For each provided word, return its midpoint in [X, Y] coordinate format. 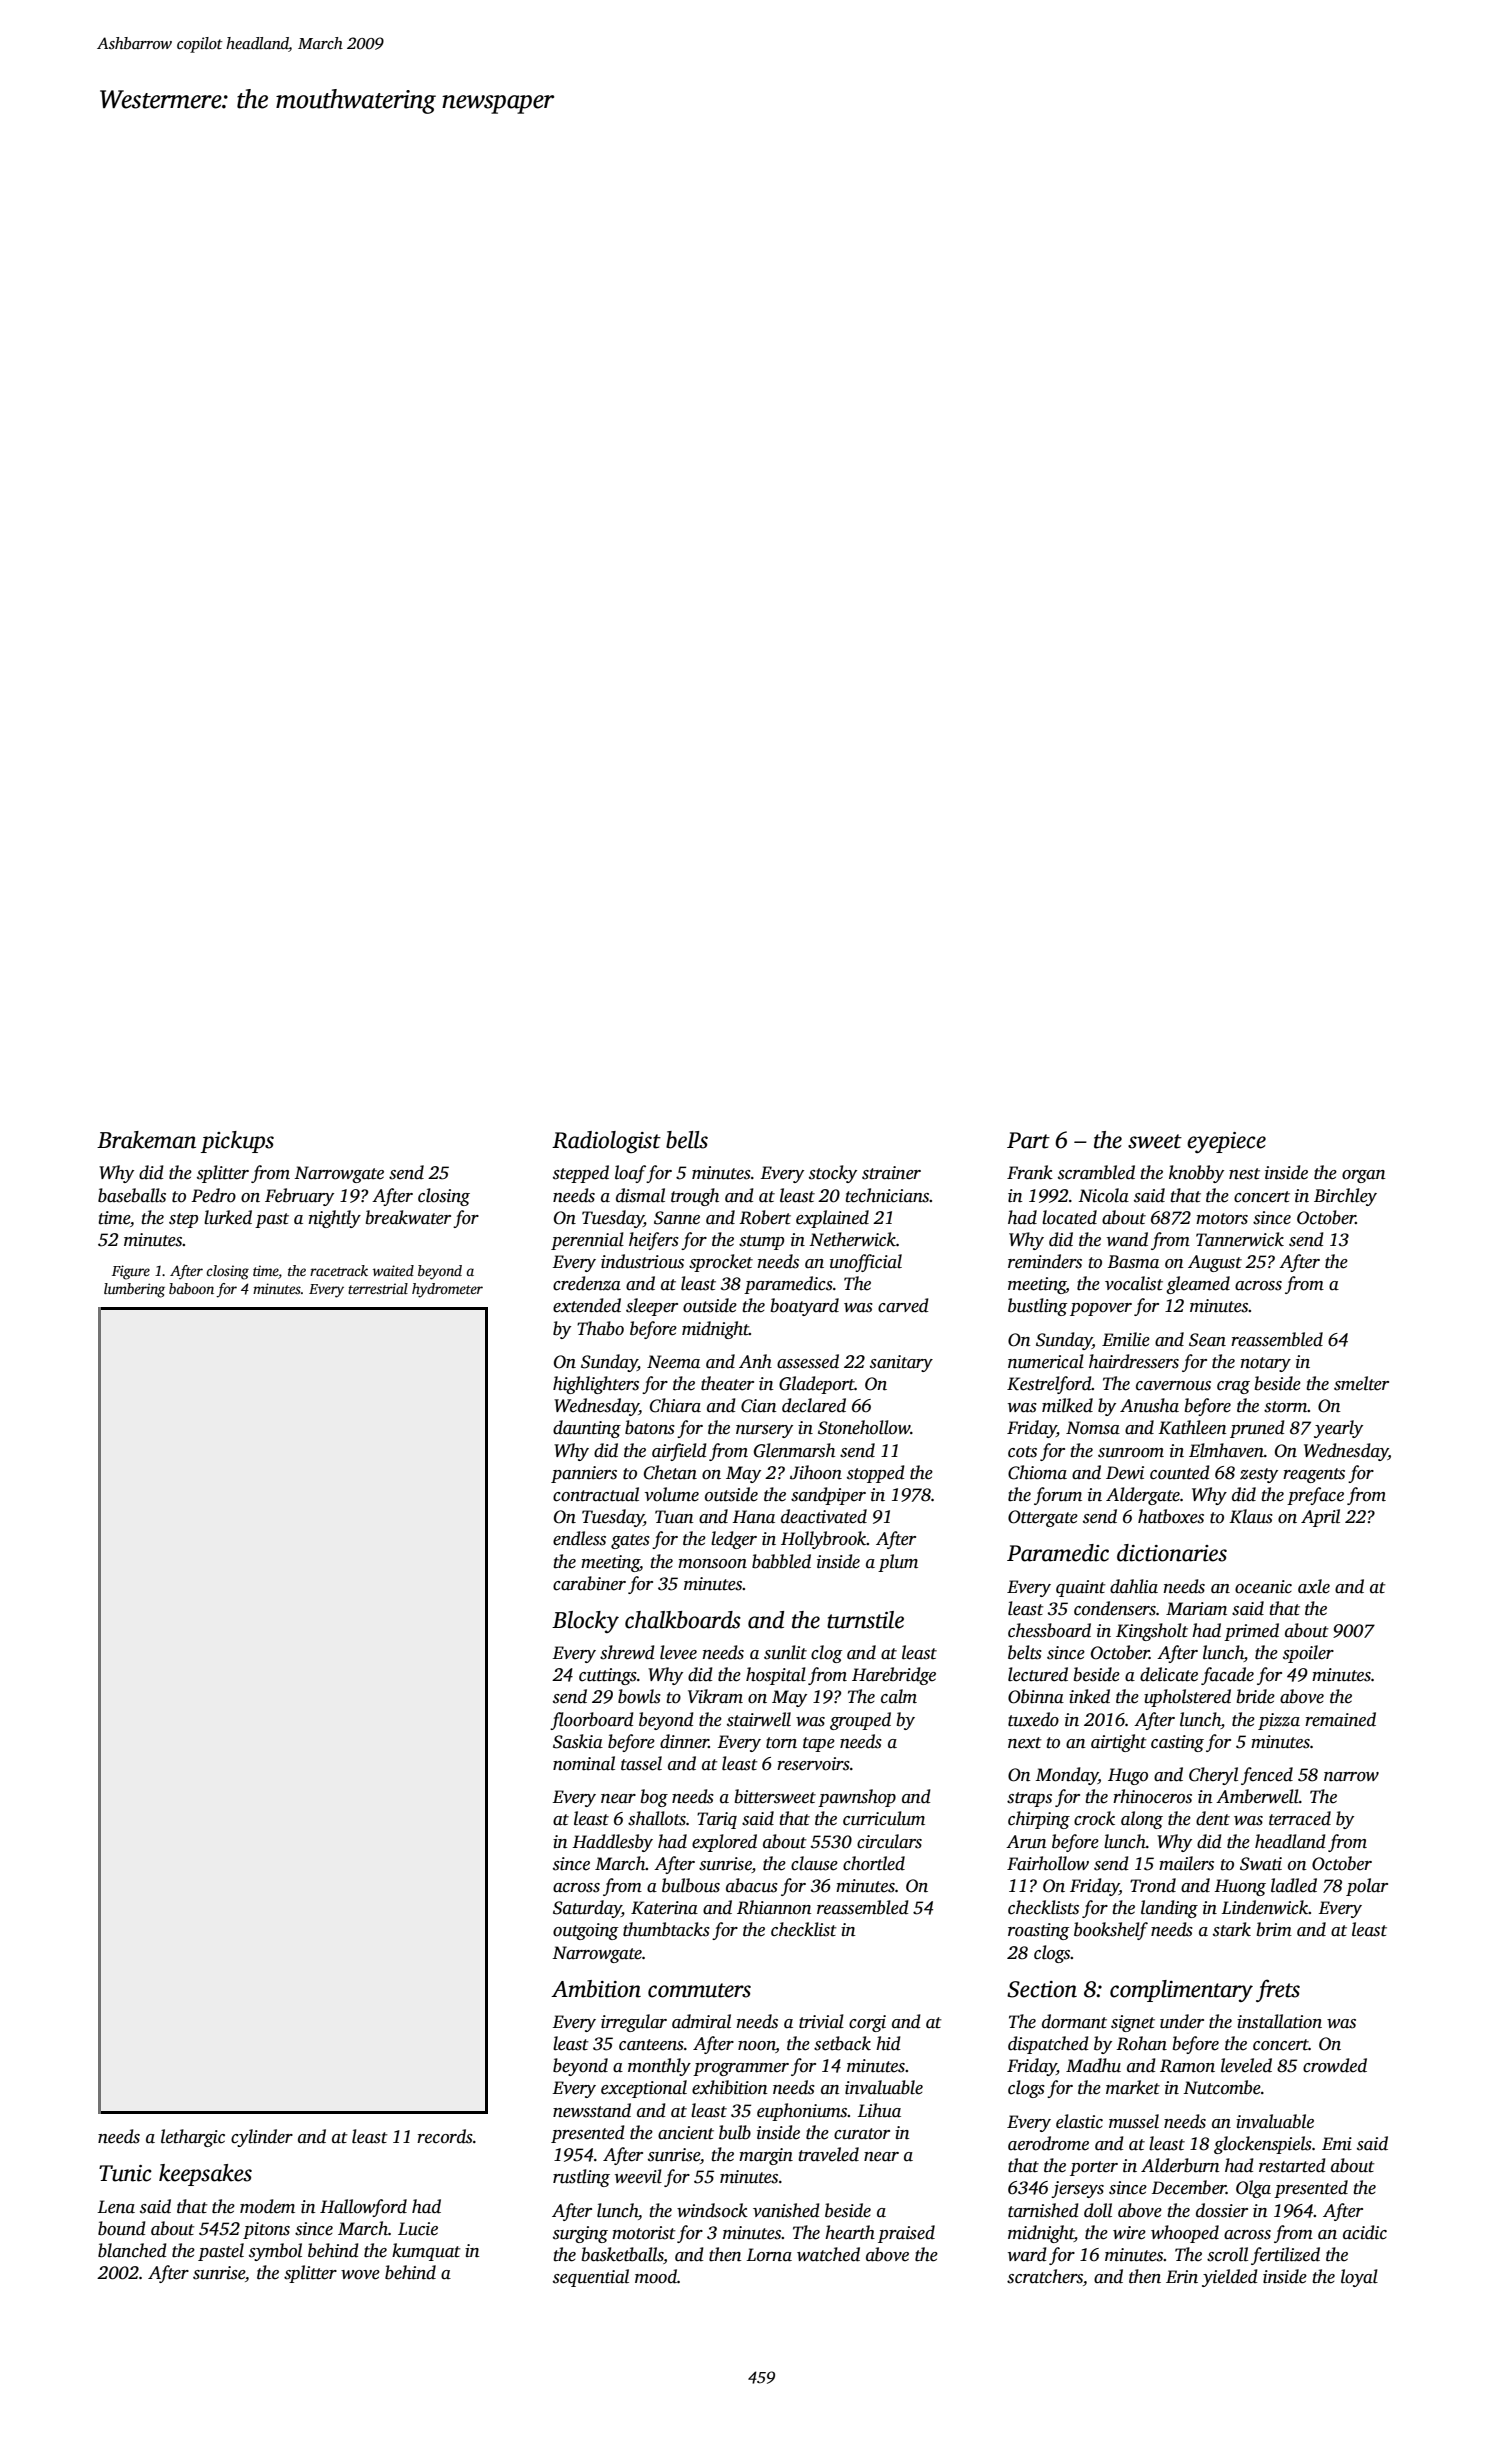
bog [654, 1798]
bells [687, 1140]
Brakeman [146, 1140]
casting [1177, 1743]
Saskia [578, 1741]
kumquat [426, 2252]
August [1215, 1263]
